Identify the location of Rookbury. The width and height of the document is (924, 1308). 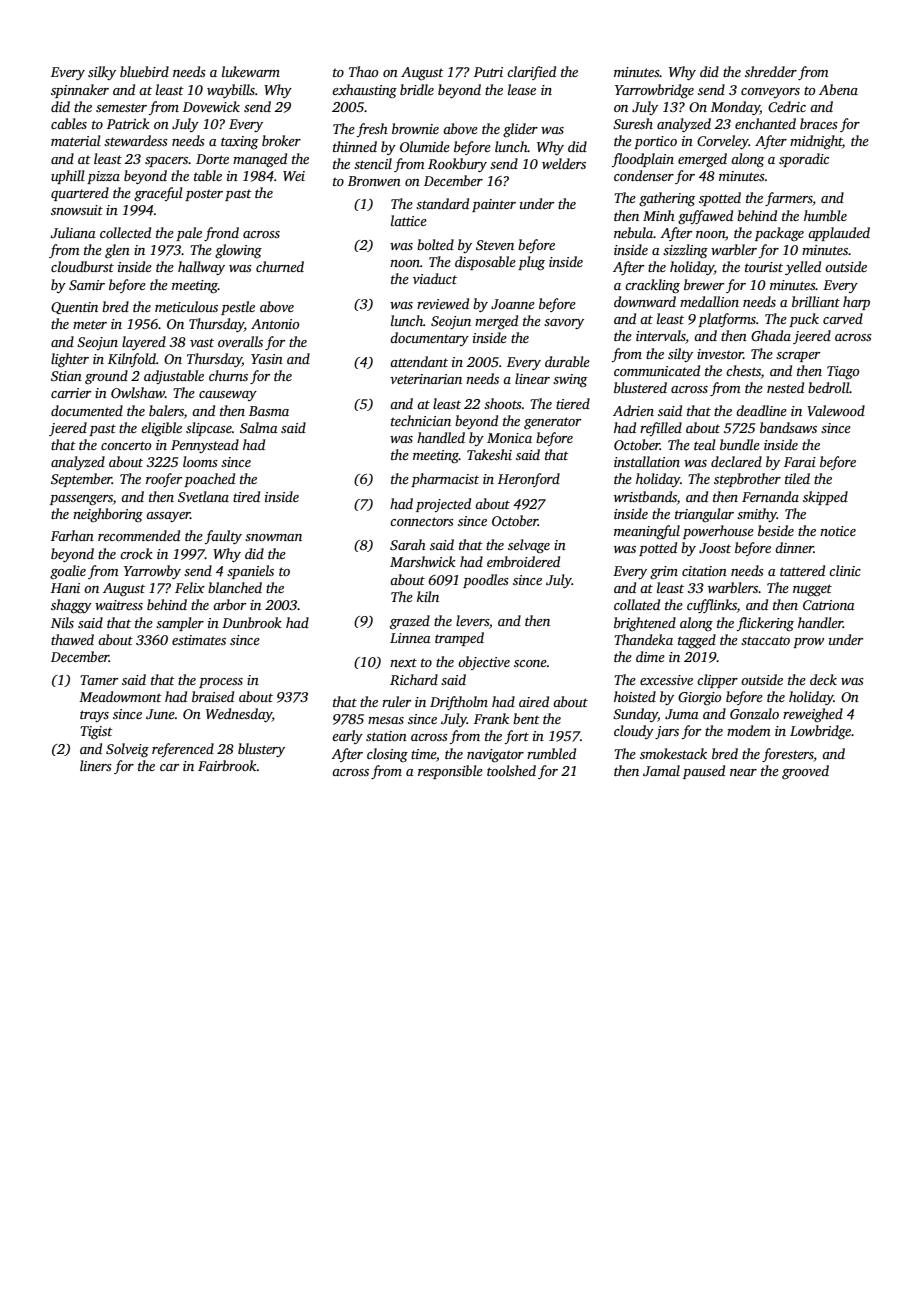
(457, 165).
